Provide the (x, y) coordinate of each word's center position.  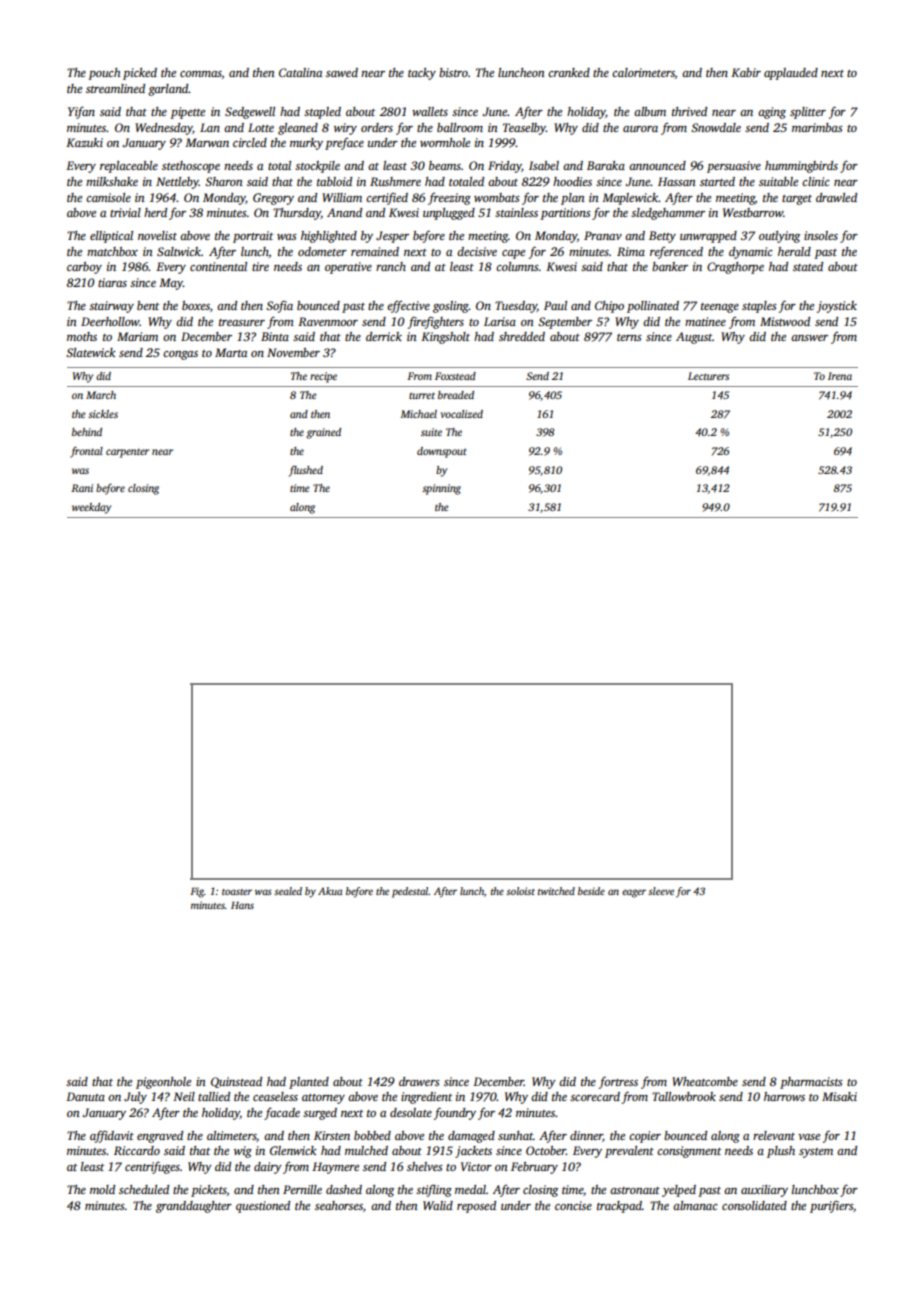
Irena (840, 376)
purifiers (831, 1207)
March (101, 395)
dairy (268, 1168)
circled (250, 142)
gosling (451, 307)
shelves (425, 1166)
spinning (441, 489)
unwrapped (708, 237)
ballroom (460, 127)
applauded (791, 74)
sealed (288, 891)
